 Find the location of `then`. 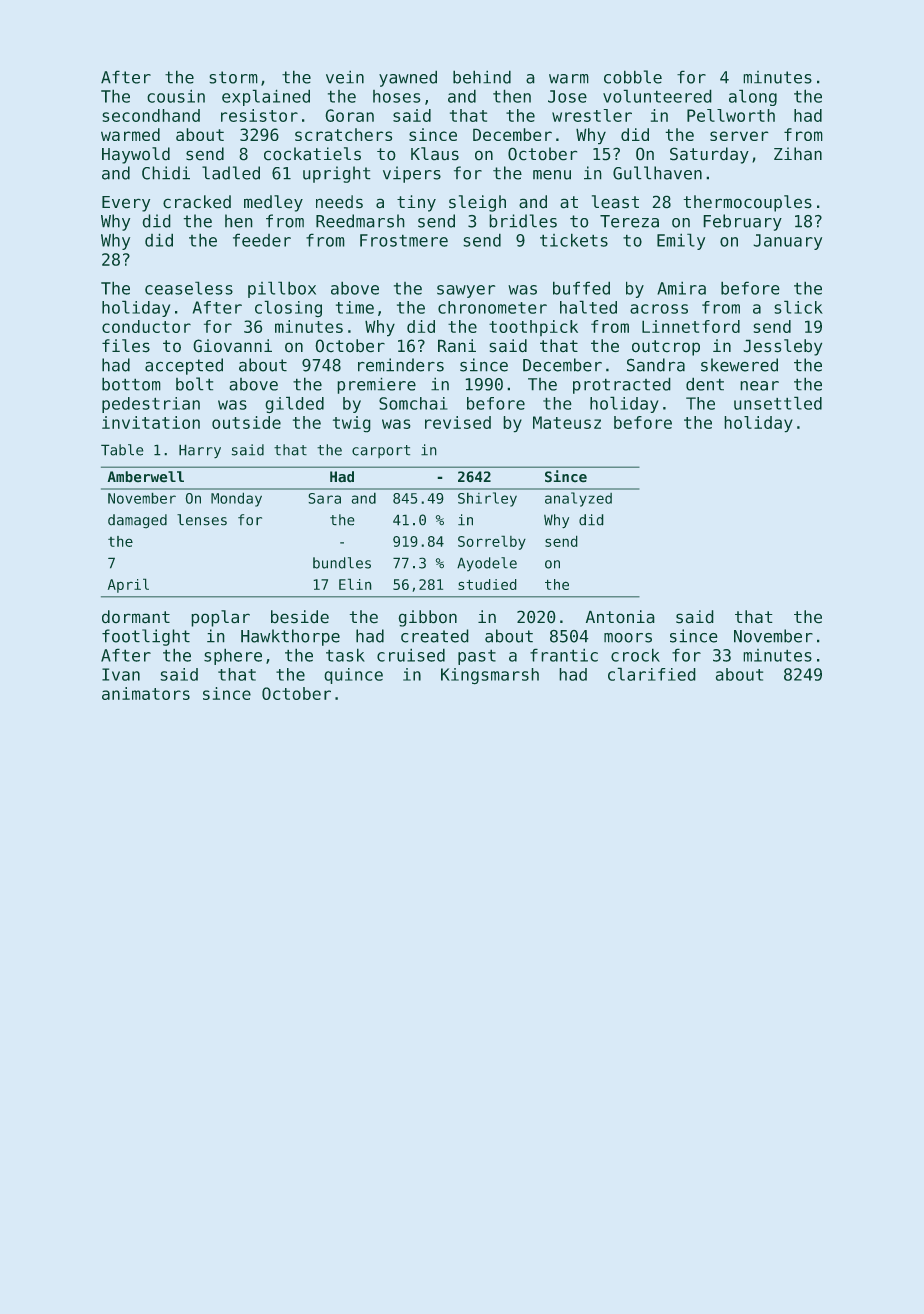

then is located at coordinates (512, 96).
